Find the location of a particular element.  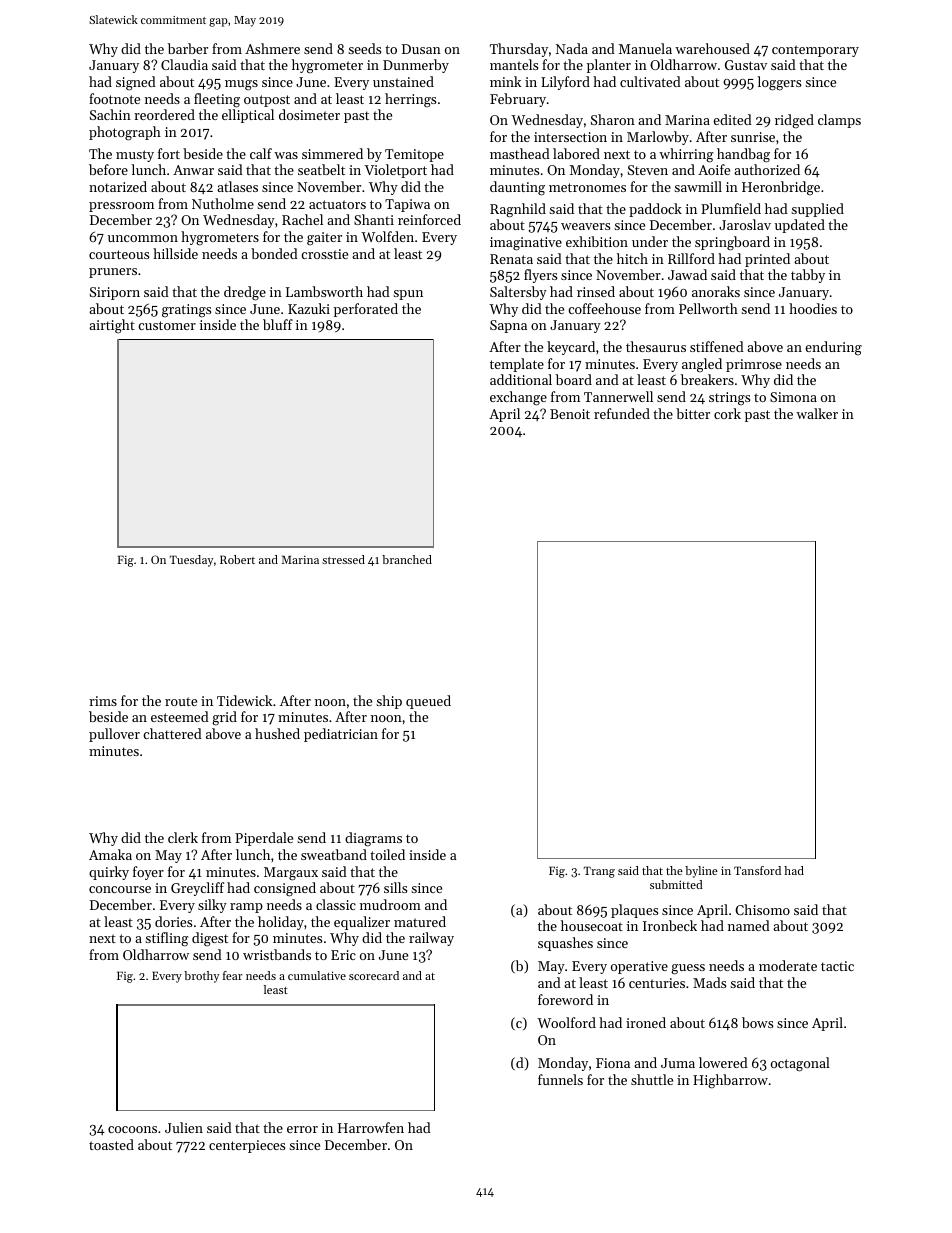

mudroom is located at coordinates (390, 904).
